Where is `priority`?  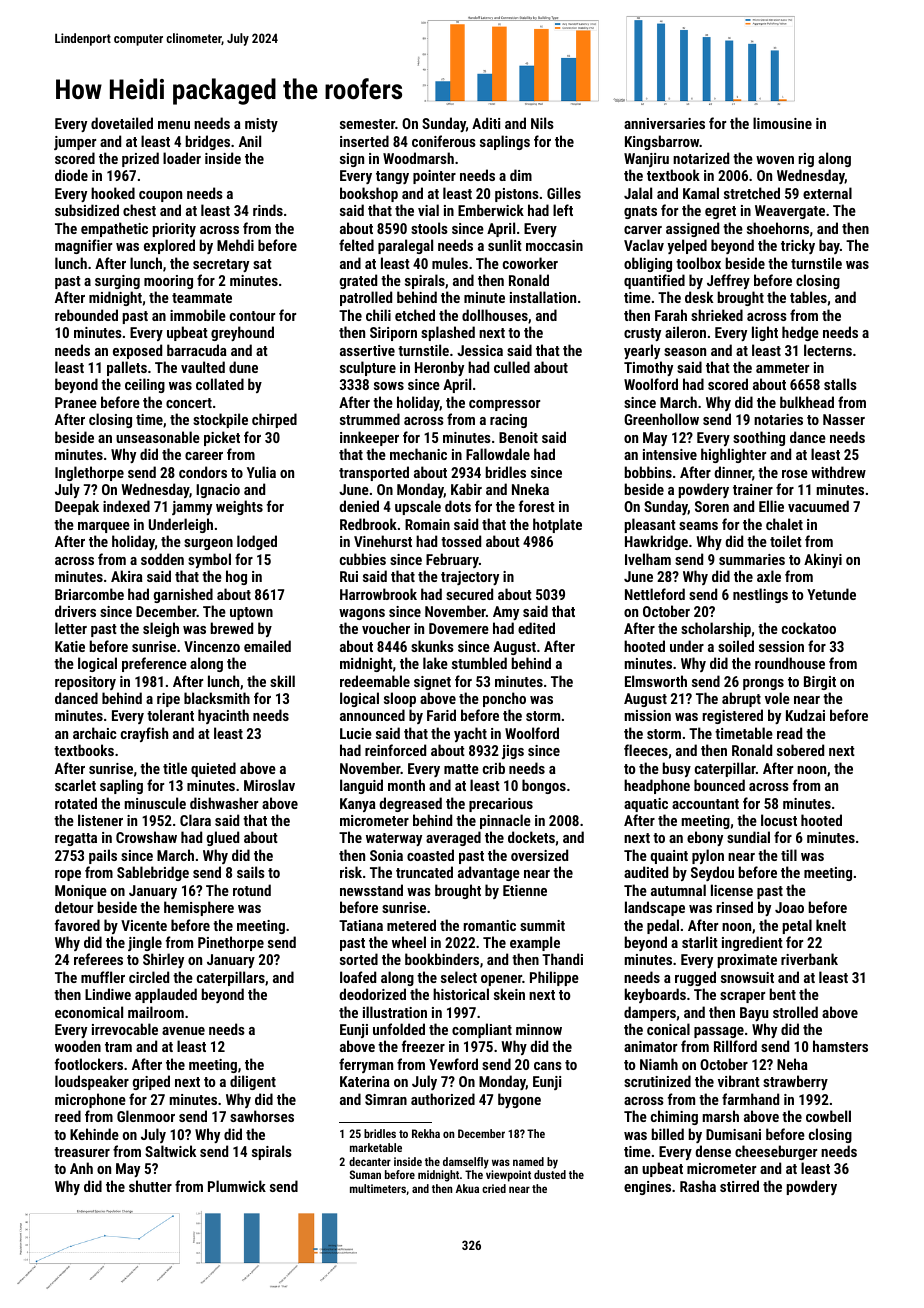
priority is located at coordinates (174, 230).
